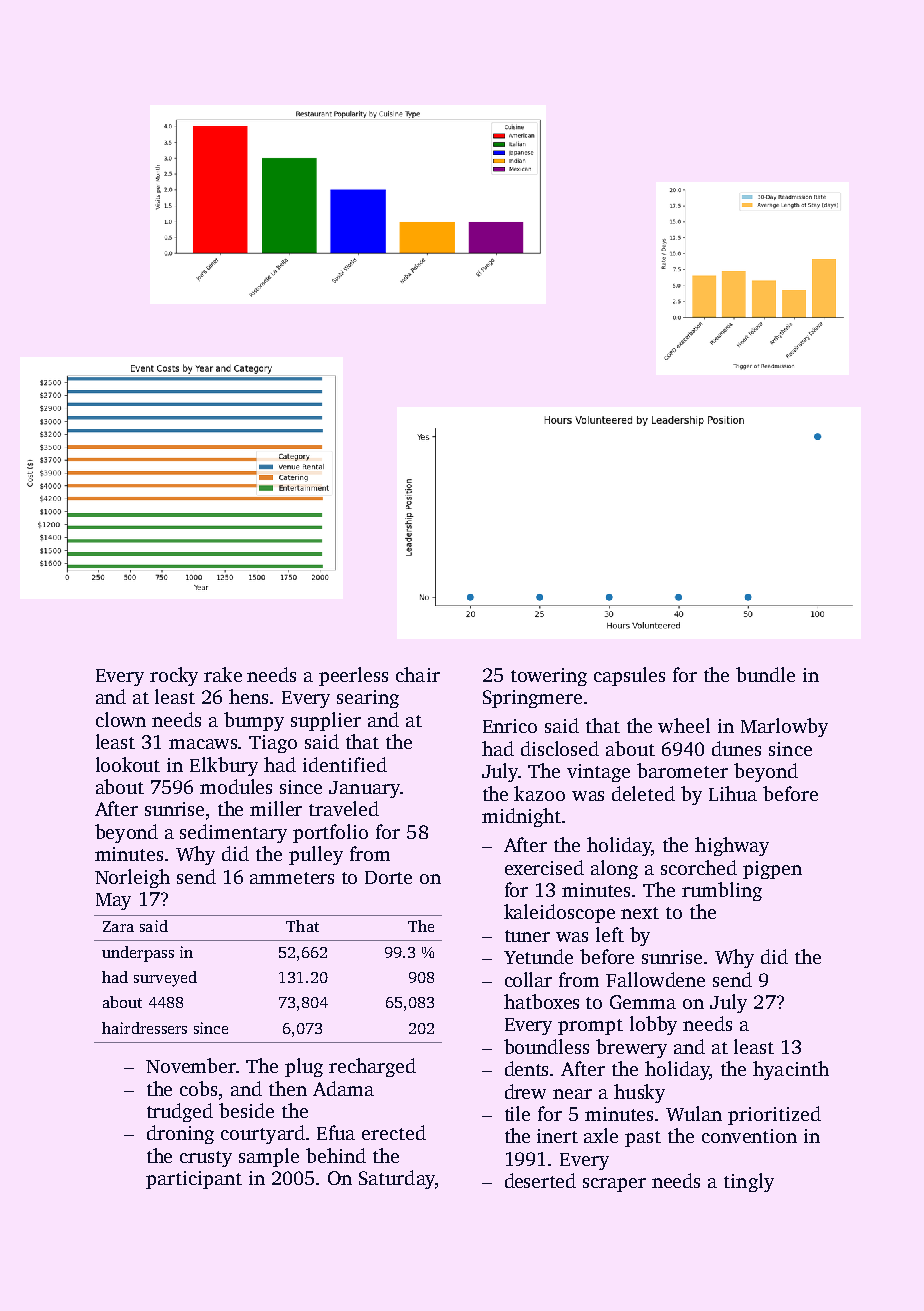 Image resolution: width=924 pixels, height=1311 pixels. Describe the element at coordinates (653, 1025) in the page. I see `lobby` at that location.
